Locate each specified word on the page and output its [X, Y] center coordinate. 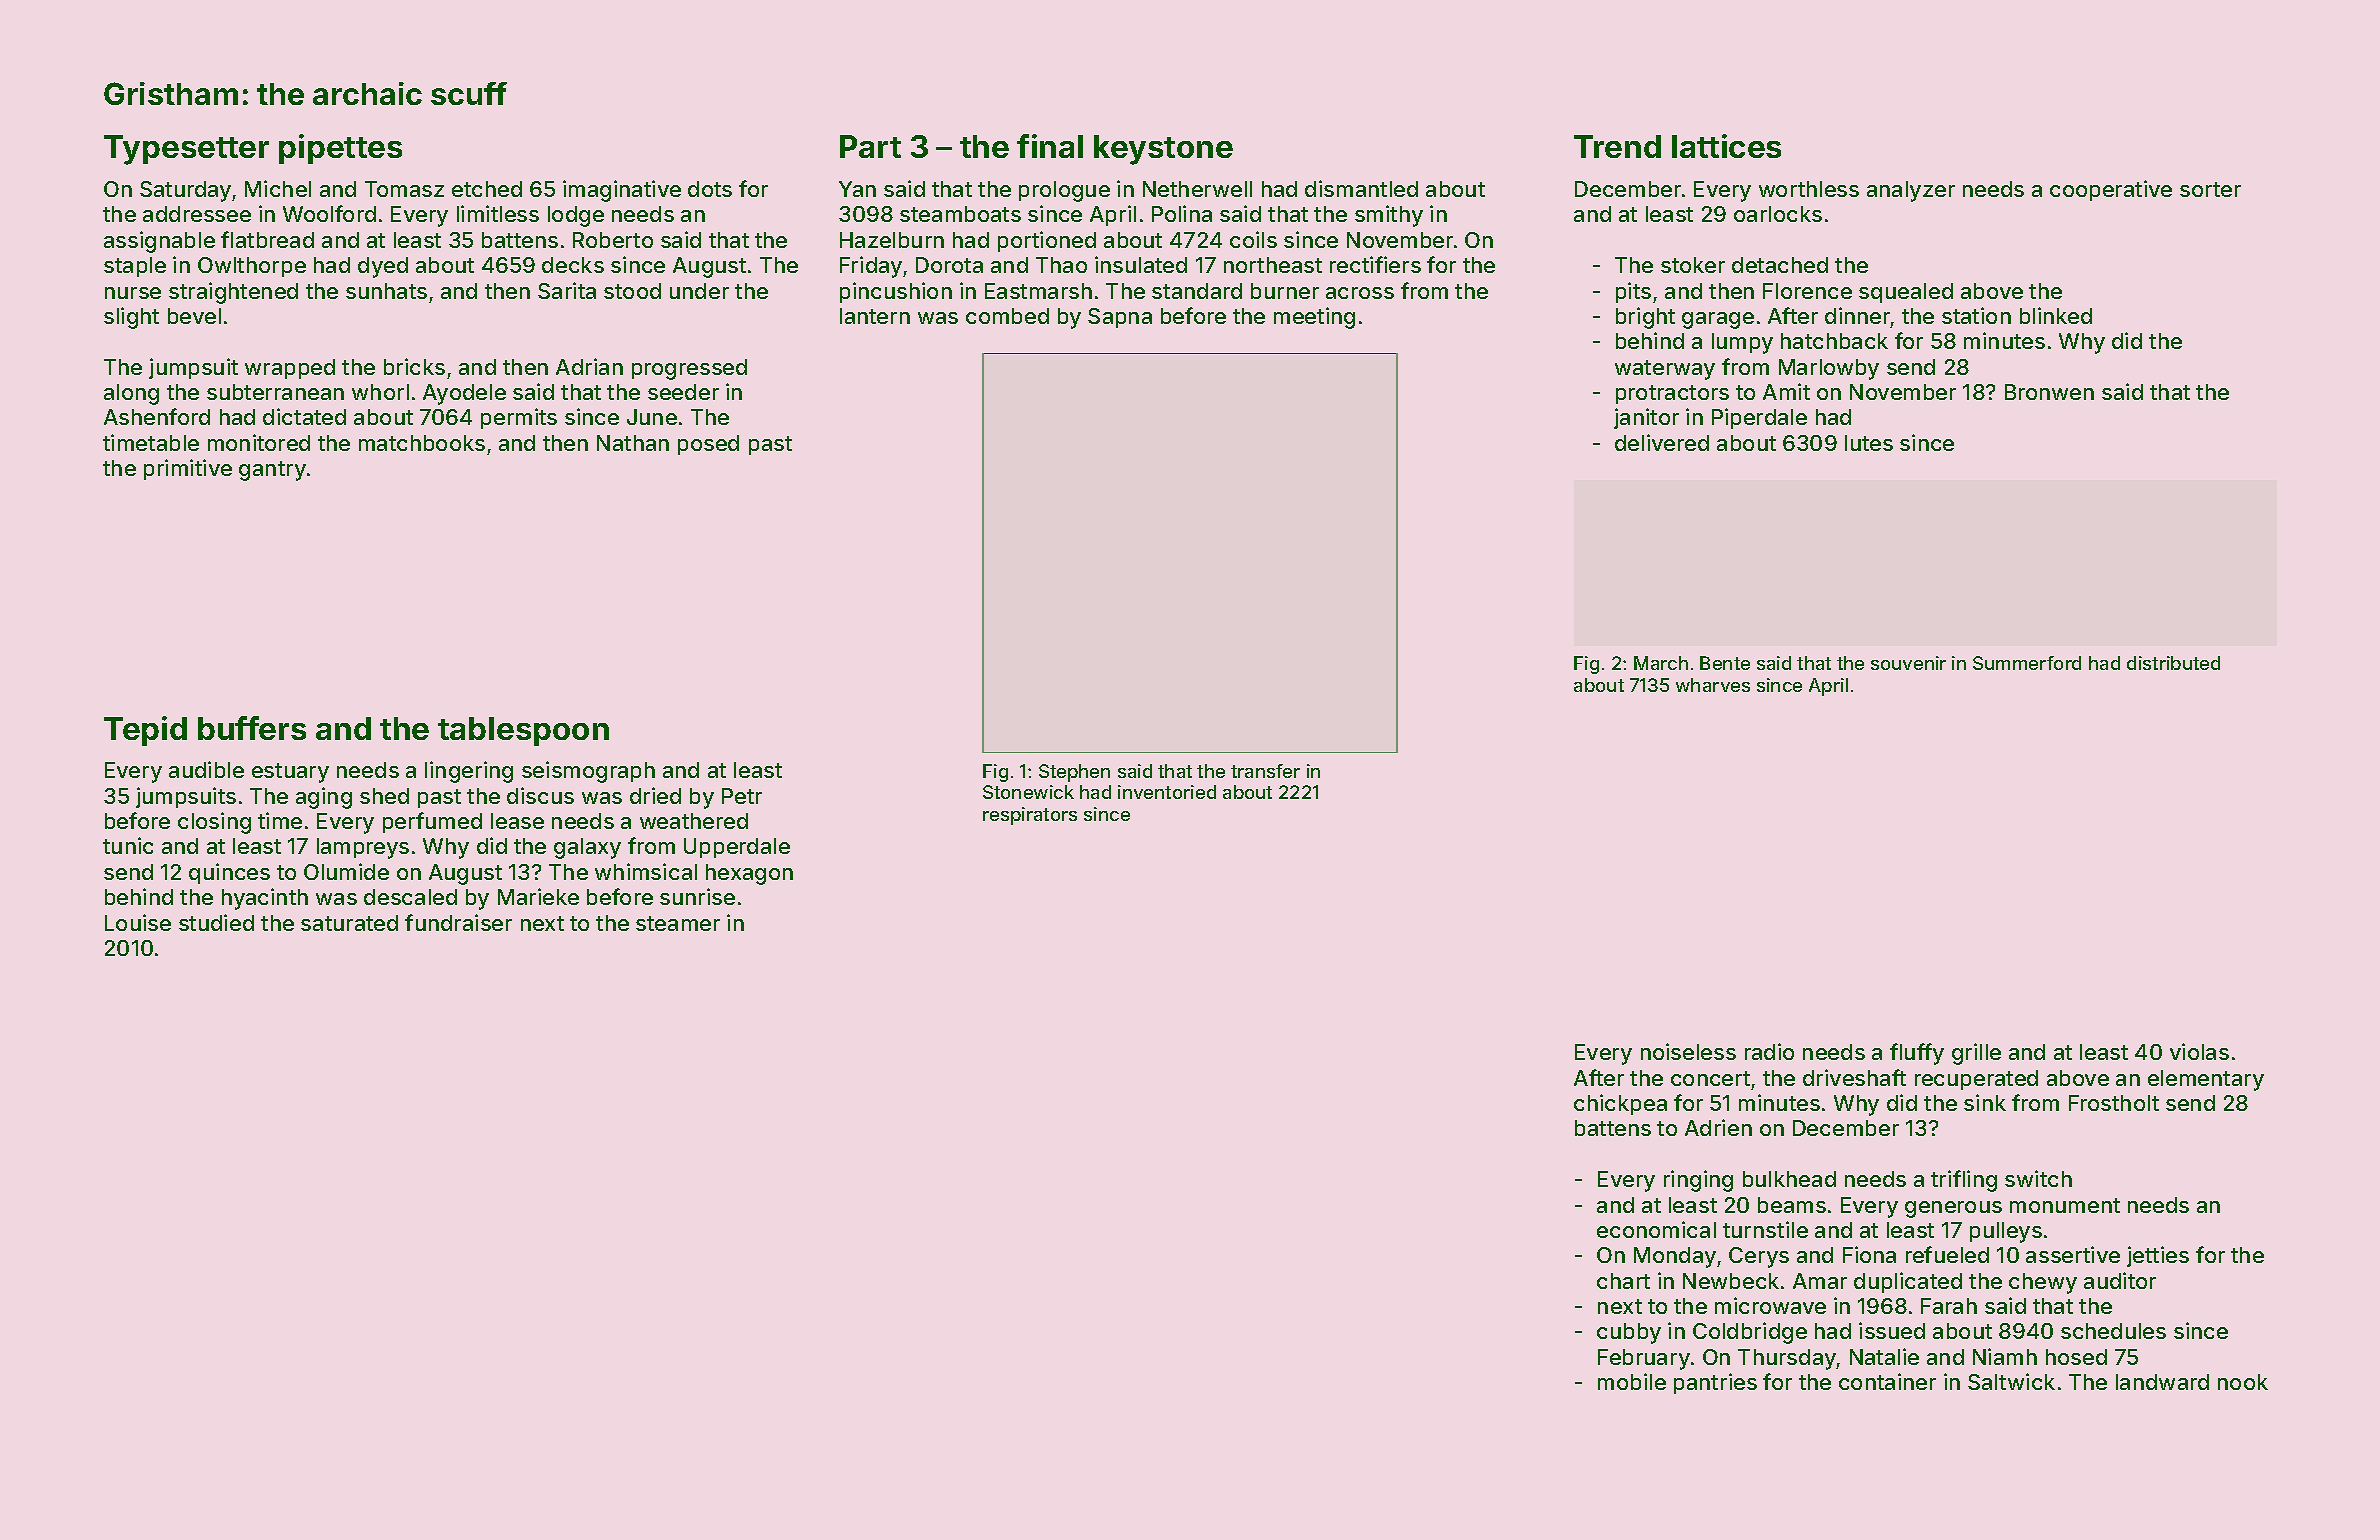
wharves [1713, 685]
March [1661, 663]
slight [131, 318]
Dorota [949, 265]
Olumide [346, 871]
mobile [1632, 1381]
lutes [1869, 443]
